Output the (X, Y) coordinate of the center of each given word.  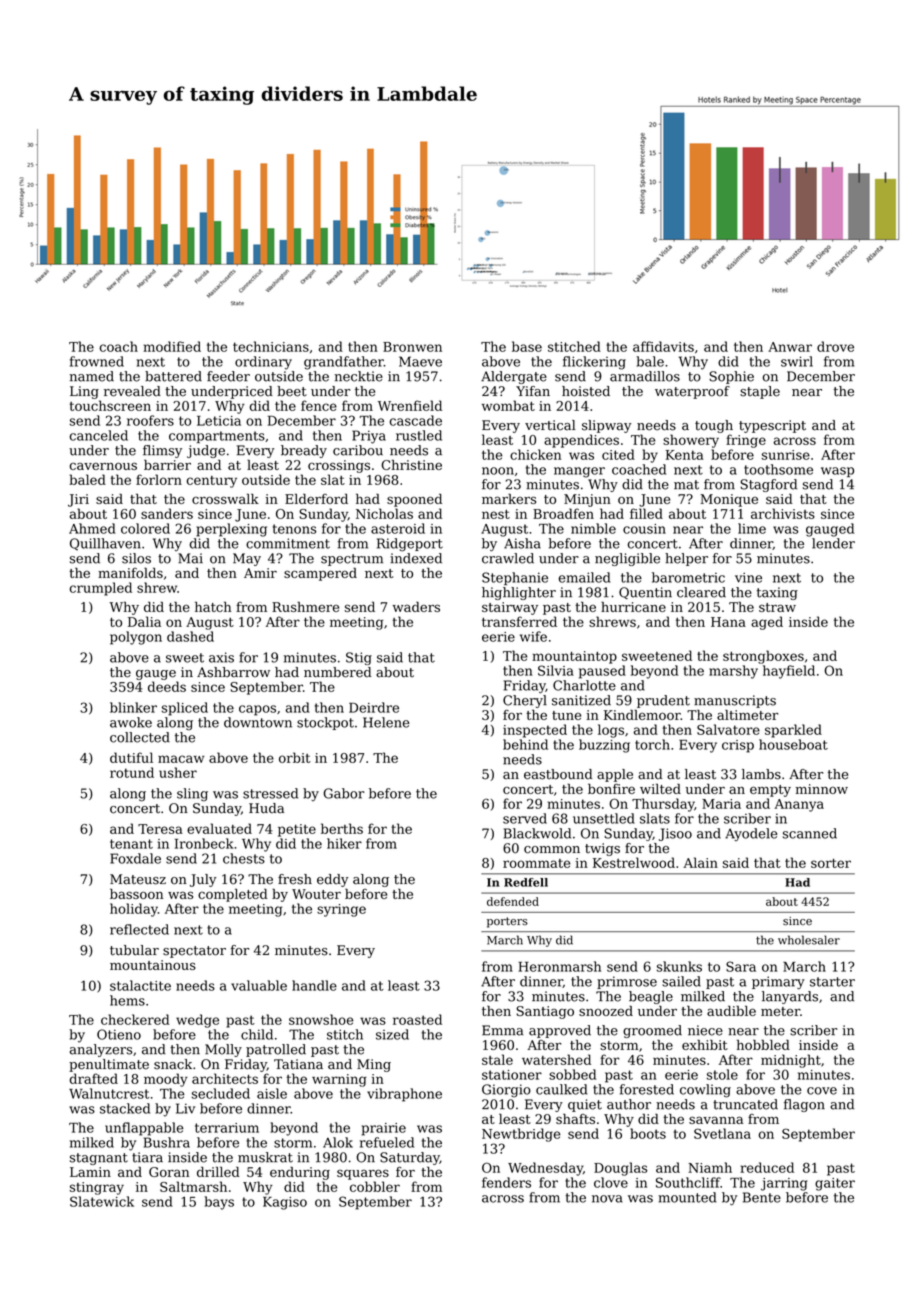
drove (835, 346)
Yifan (533, 391)
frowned (97, 361)
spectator (194, 952)
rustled (419, 435)
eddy (333, 880)
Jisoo (675, 834)
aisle (272, 1093)
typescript (772, 426)
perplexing (231, 530)
